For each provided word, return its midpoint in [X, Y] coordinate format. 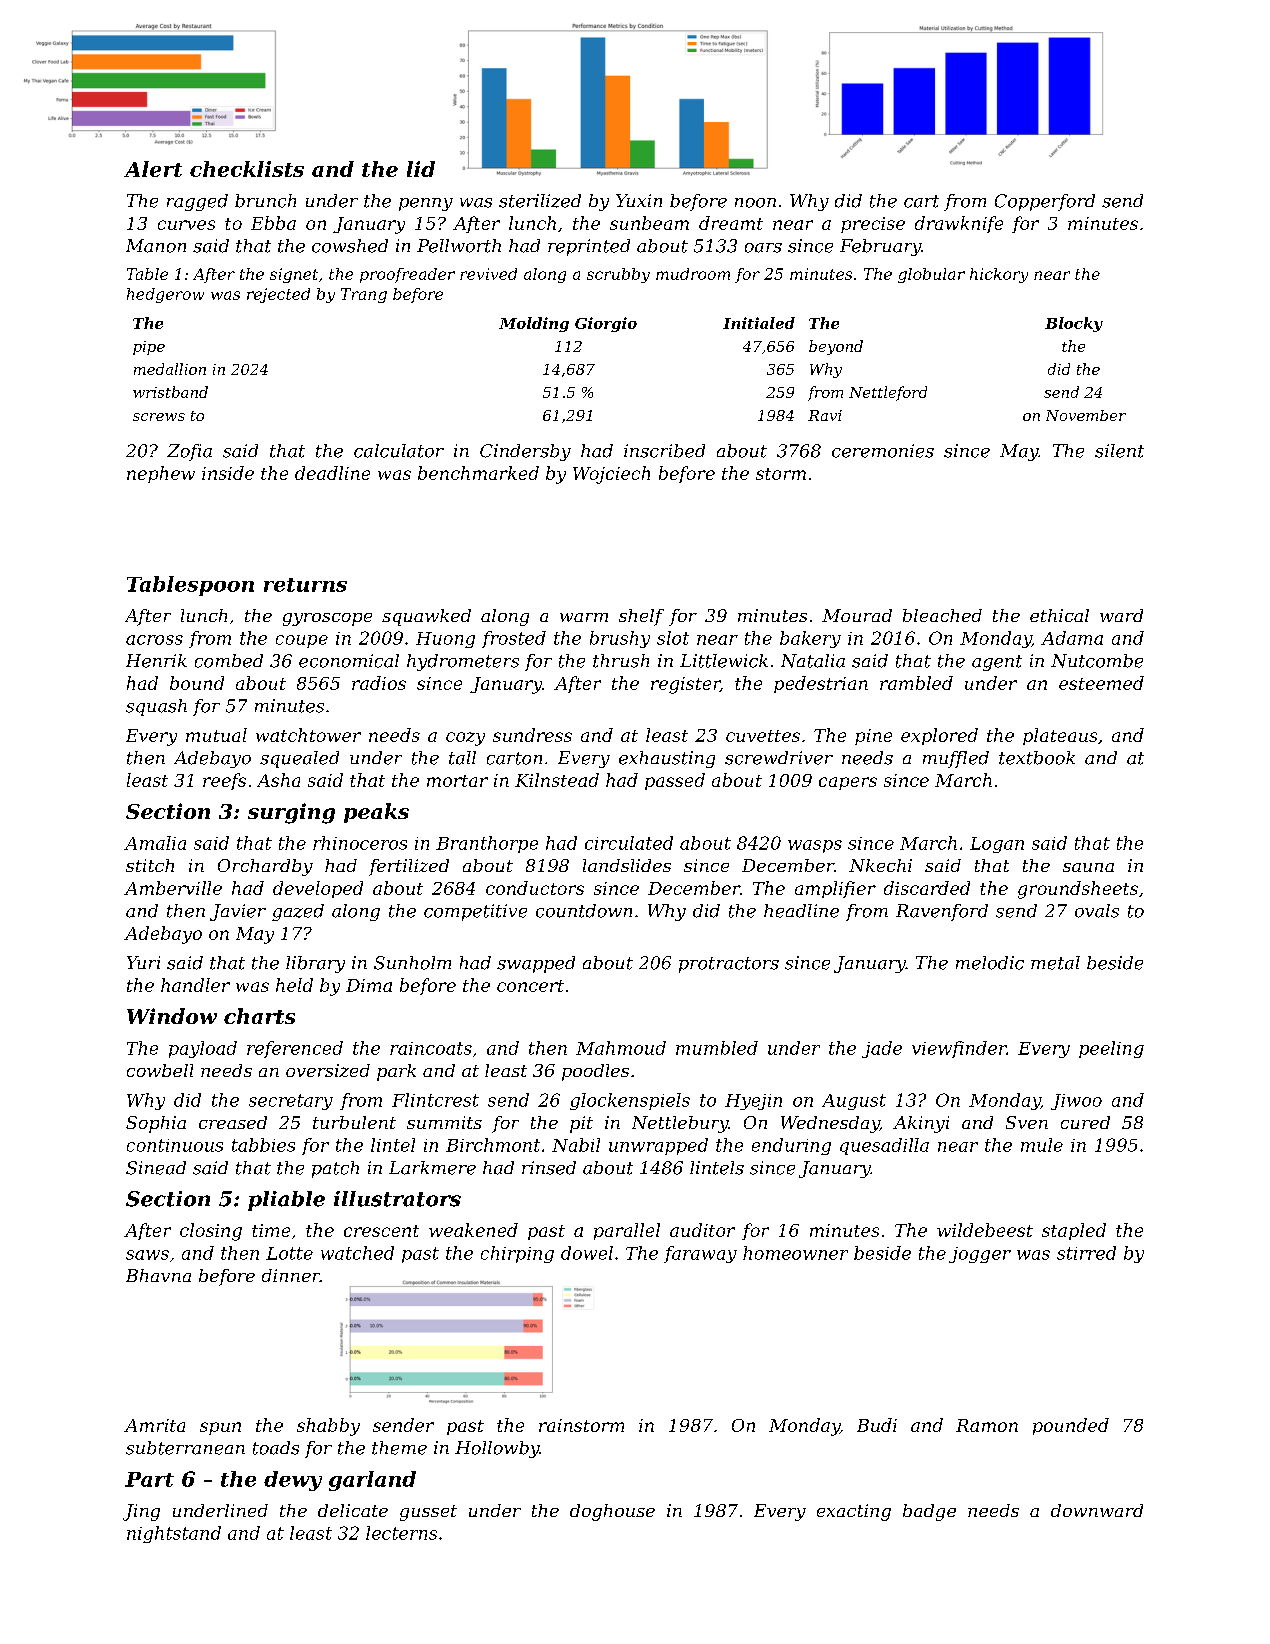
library [315, 964]
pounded [1071, 1426]
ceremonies [883, 451]
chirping [517, 1254]
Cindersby [525, 452]
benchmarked [478, 473]
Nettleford [888, 393]
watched [357, 1253]
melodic [990, 963]
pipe [149, 348]
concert [530, 986]
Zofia [189, 452]
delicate [353, 1510]
